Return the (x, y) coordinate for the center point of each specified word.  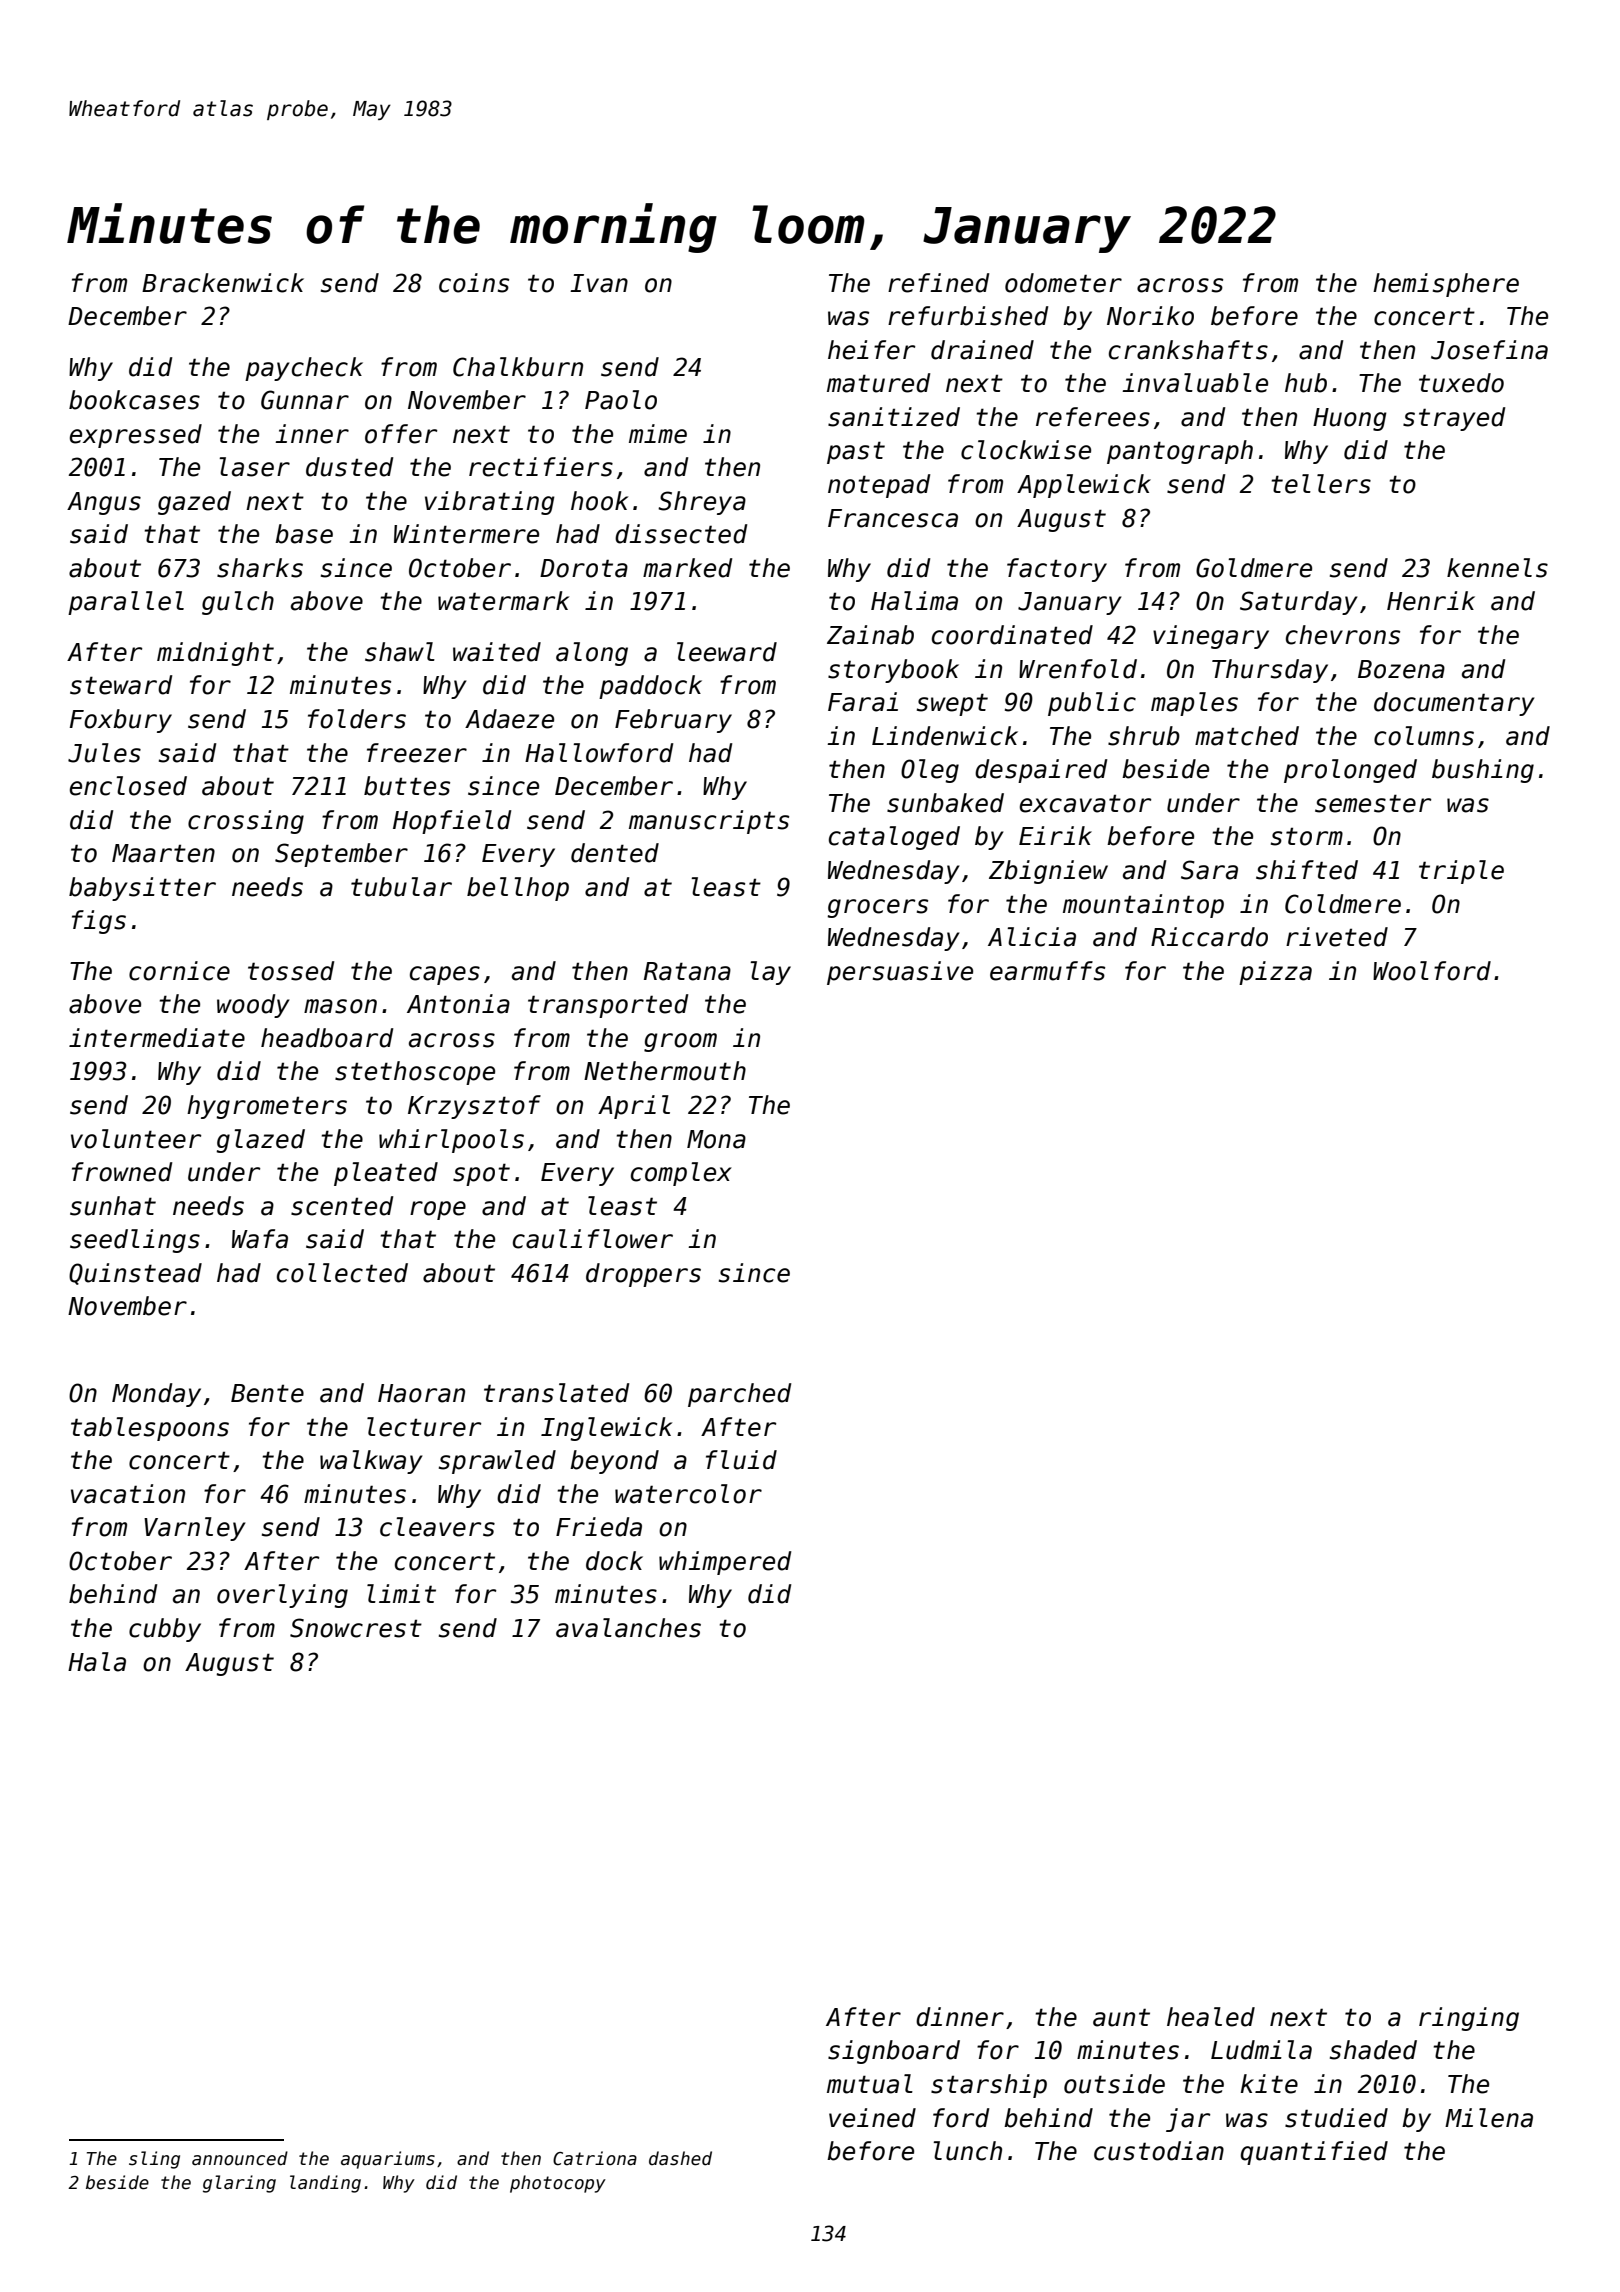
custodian (1159, 2151)
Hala (97, 1662)
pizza (1275, 973)
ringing (1469, 2019)
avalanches (628, 1628)
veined (872, 2118)
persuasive (900, 973)
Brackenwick (223, 283)
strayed (1454, 419)
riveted (1337, 937)
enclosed (128, 786)
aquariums (388, 2160)
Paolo (621, 400)
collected (342, 1273)
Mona (716, 1139)
